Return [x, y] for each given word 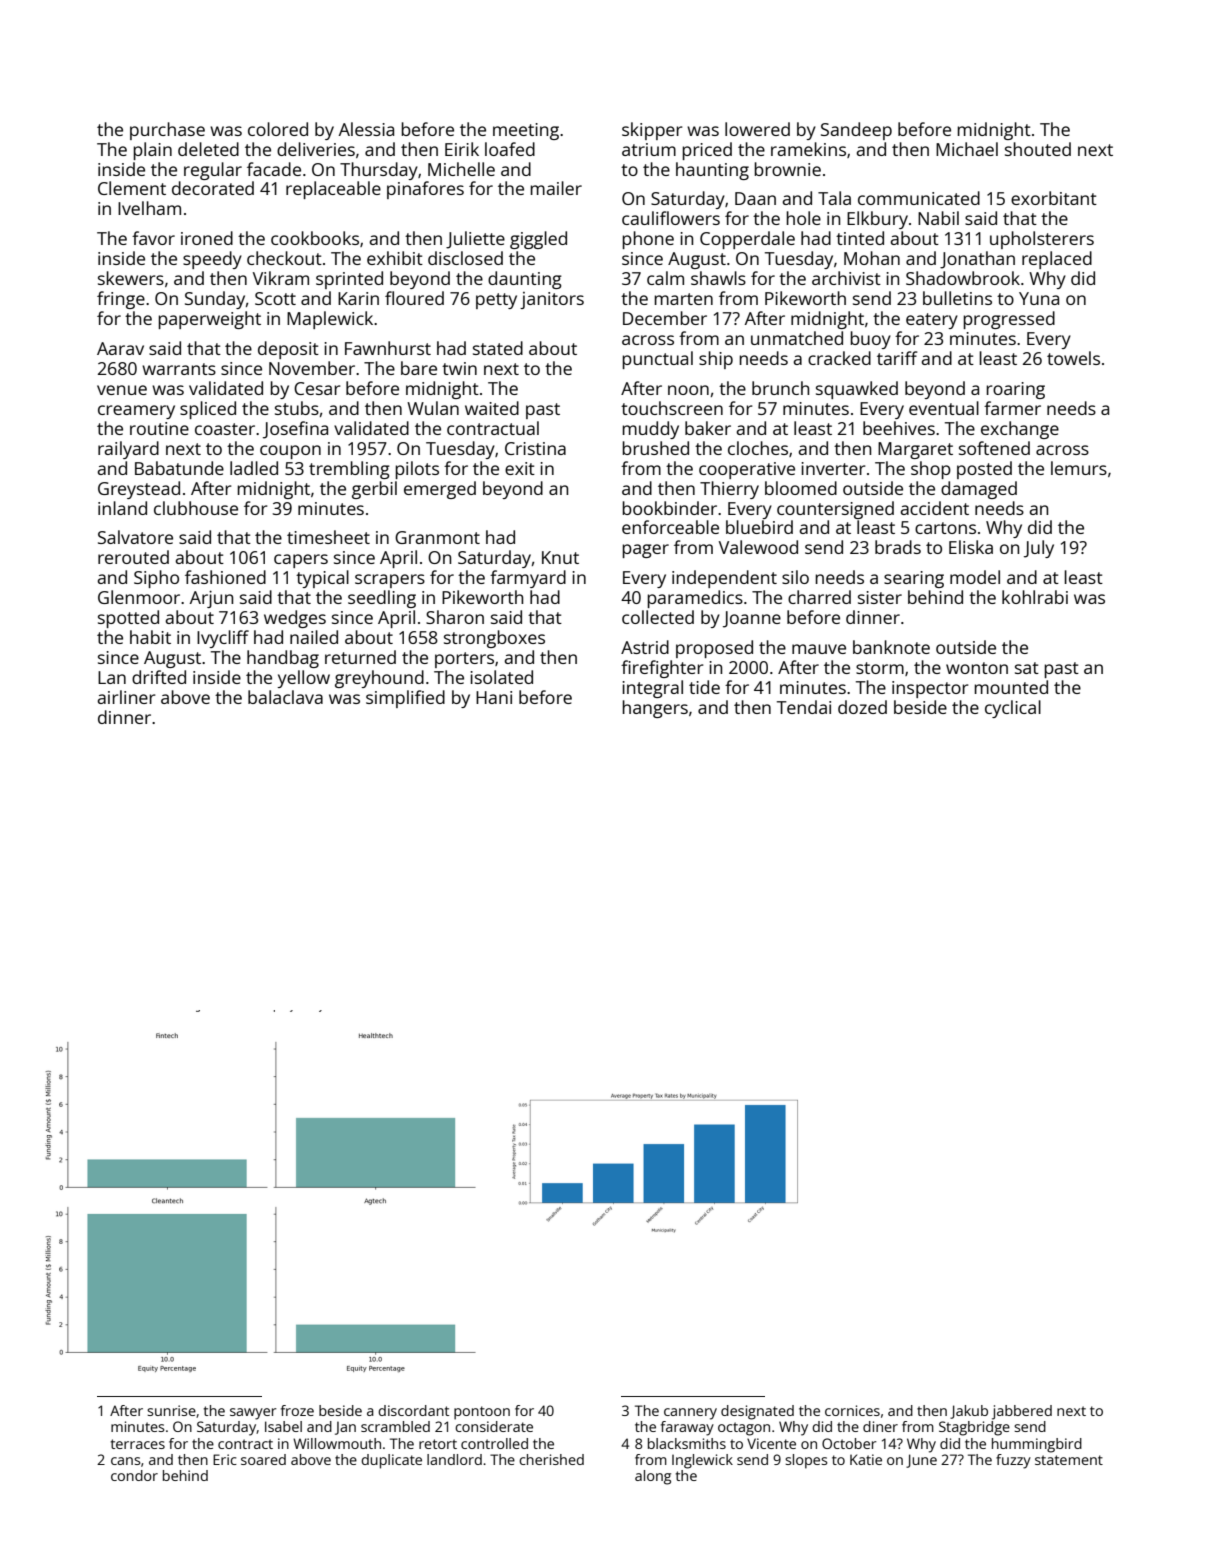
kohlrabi [1035, 597]
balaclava [285, 697]
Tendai [804, 707]
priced [707, 151]
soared [263, 1459]
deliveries [316, 149]
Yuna [1039, 298]
